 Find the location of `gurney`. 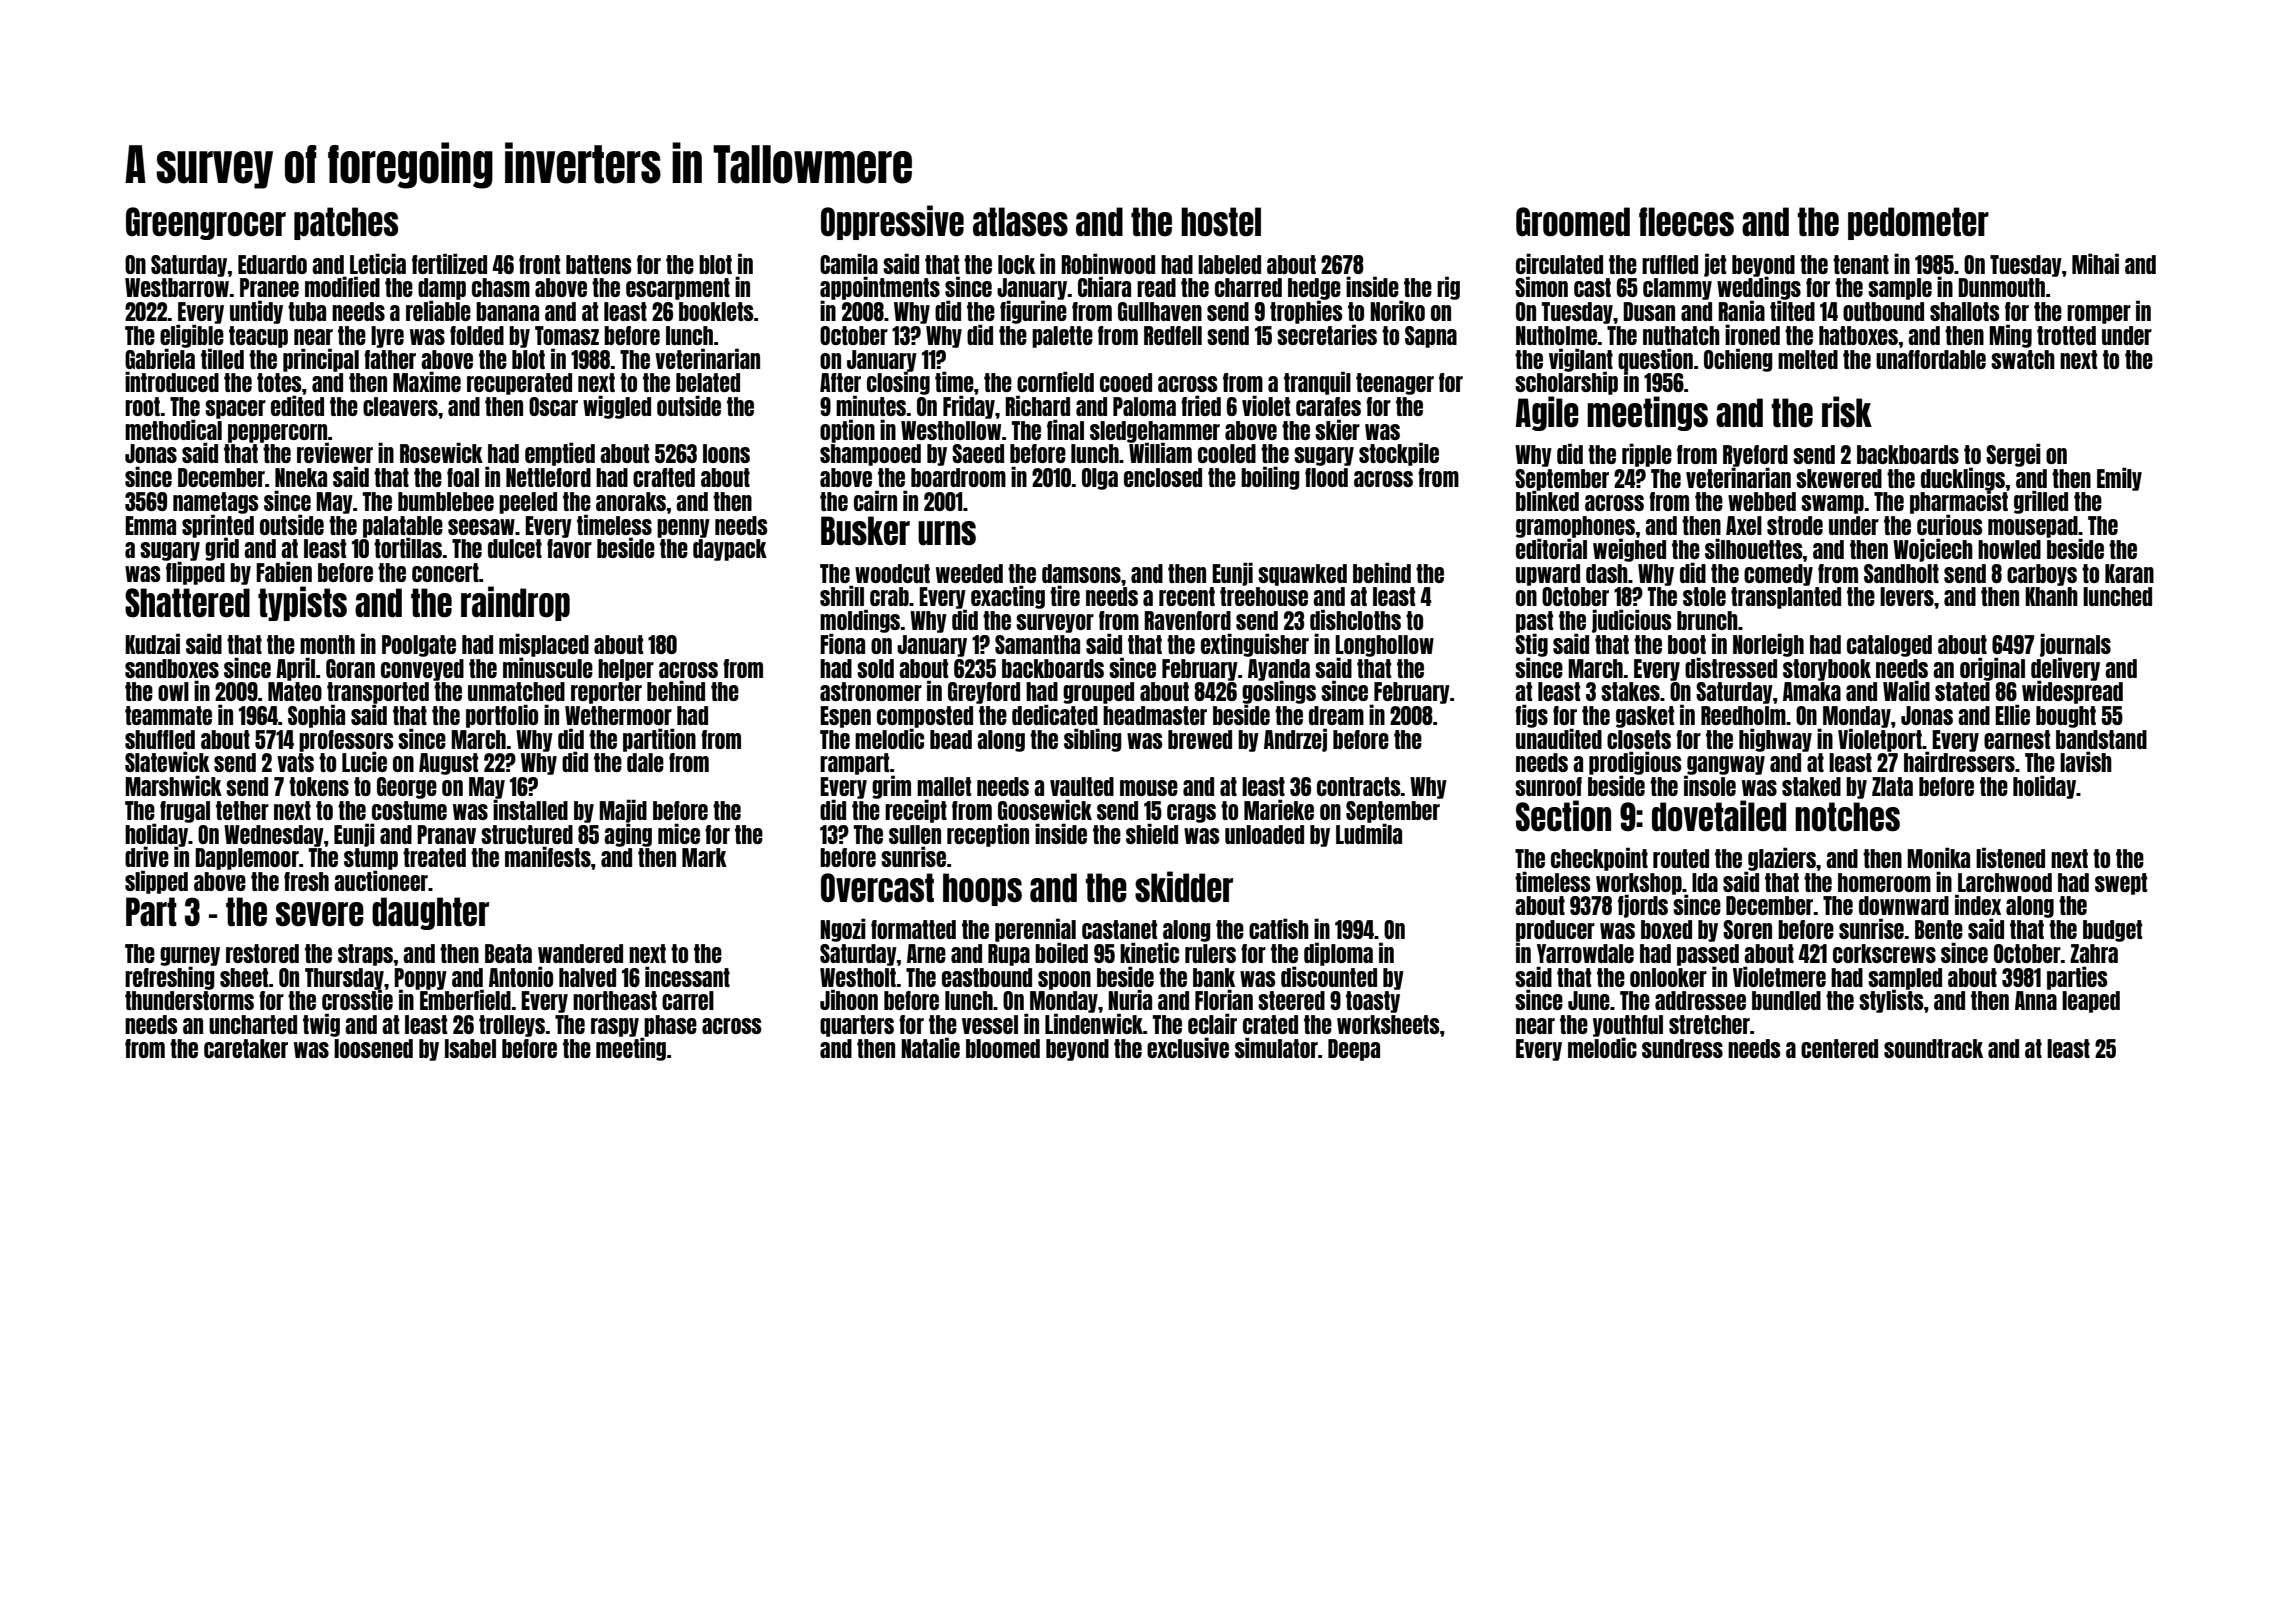

gurney is located at coordinates (190, 956).
